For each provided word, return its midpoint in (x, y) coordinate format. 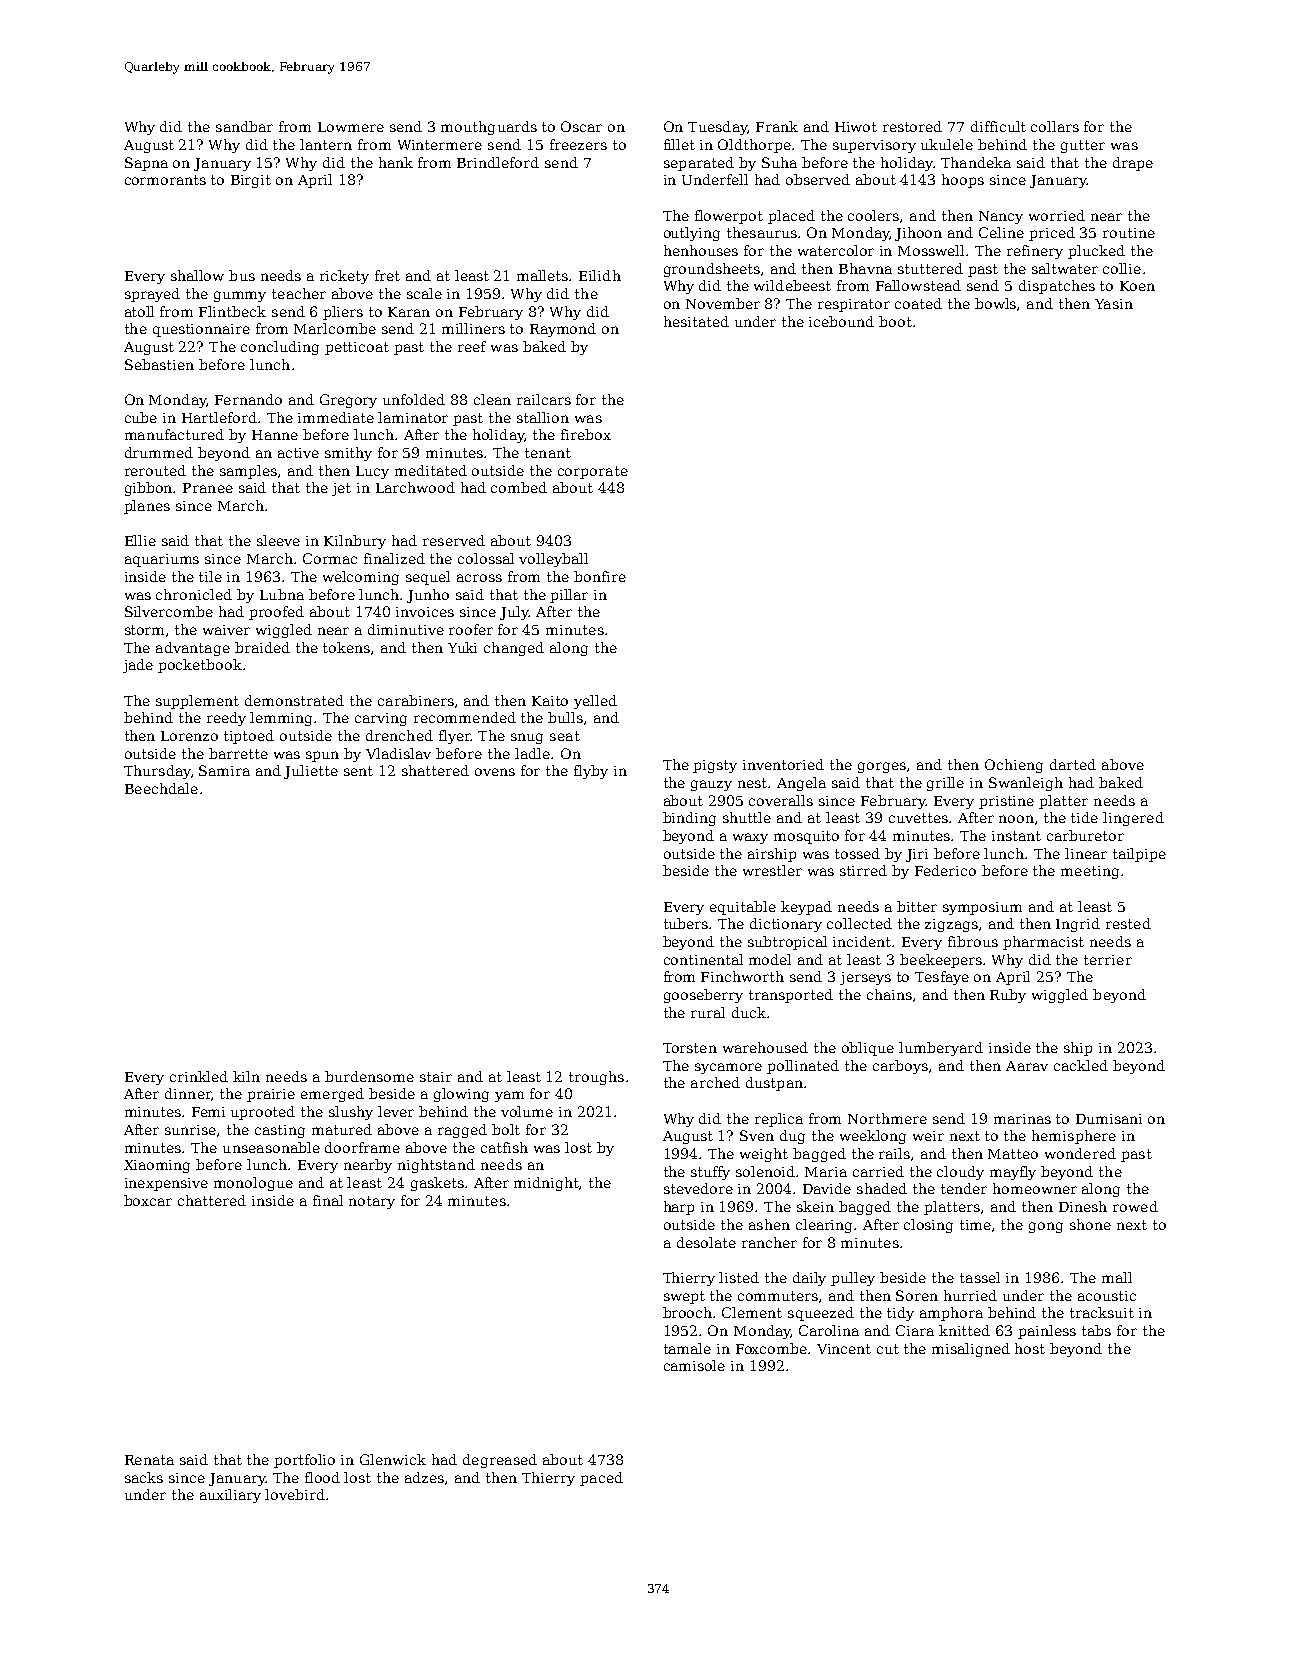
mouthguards (489, 128)
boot (895, 321)
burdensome (369, 1076)
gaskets (437, 1184)
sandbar (244, 126)
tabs (1096, 1330)
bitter (917, 906)
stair (436, 1077)
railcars (544, 399)
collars (1055, 126)
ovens (495, 772)
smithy (348, 454)
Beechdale (161, 788)
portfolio (304, 1461)
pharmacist (1043, 943)
